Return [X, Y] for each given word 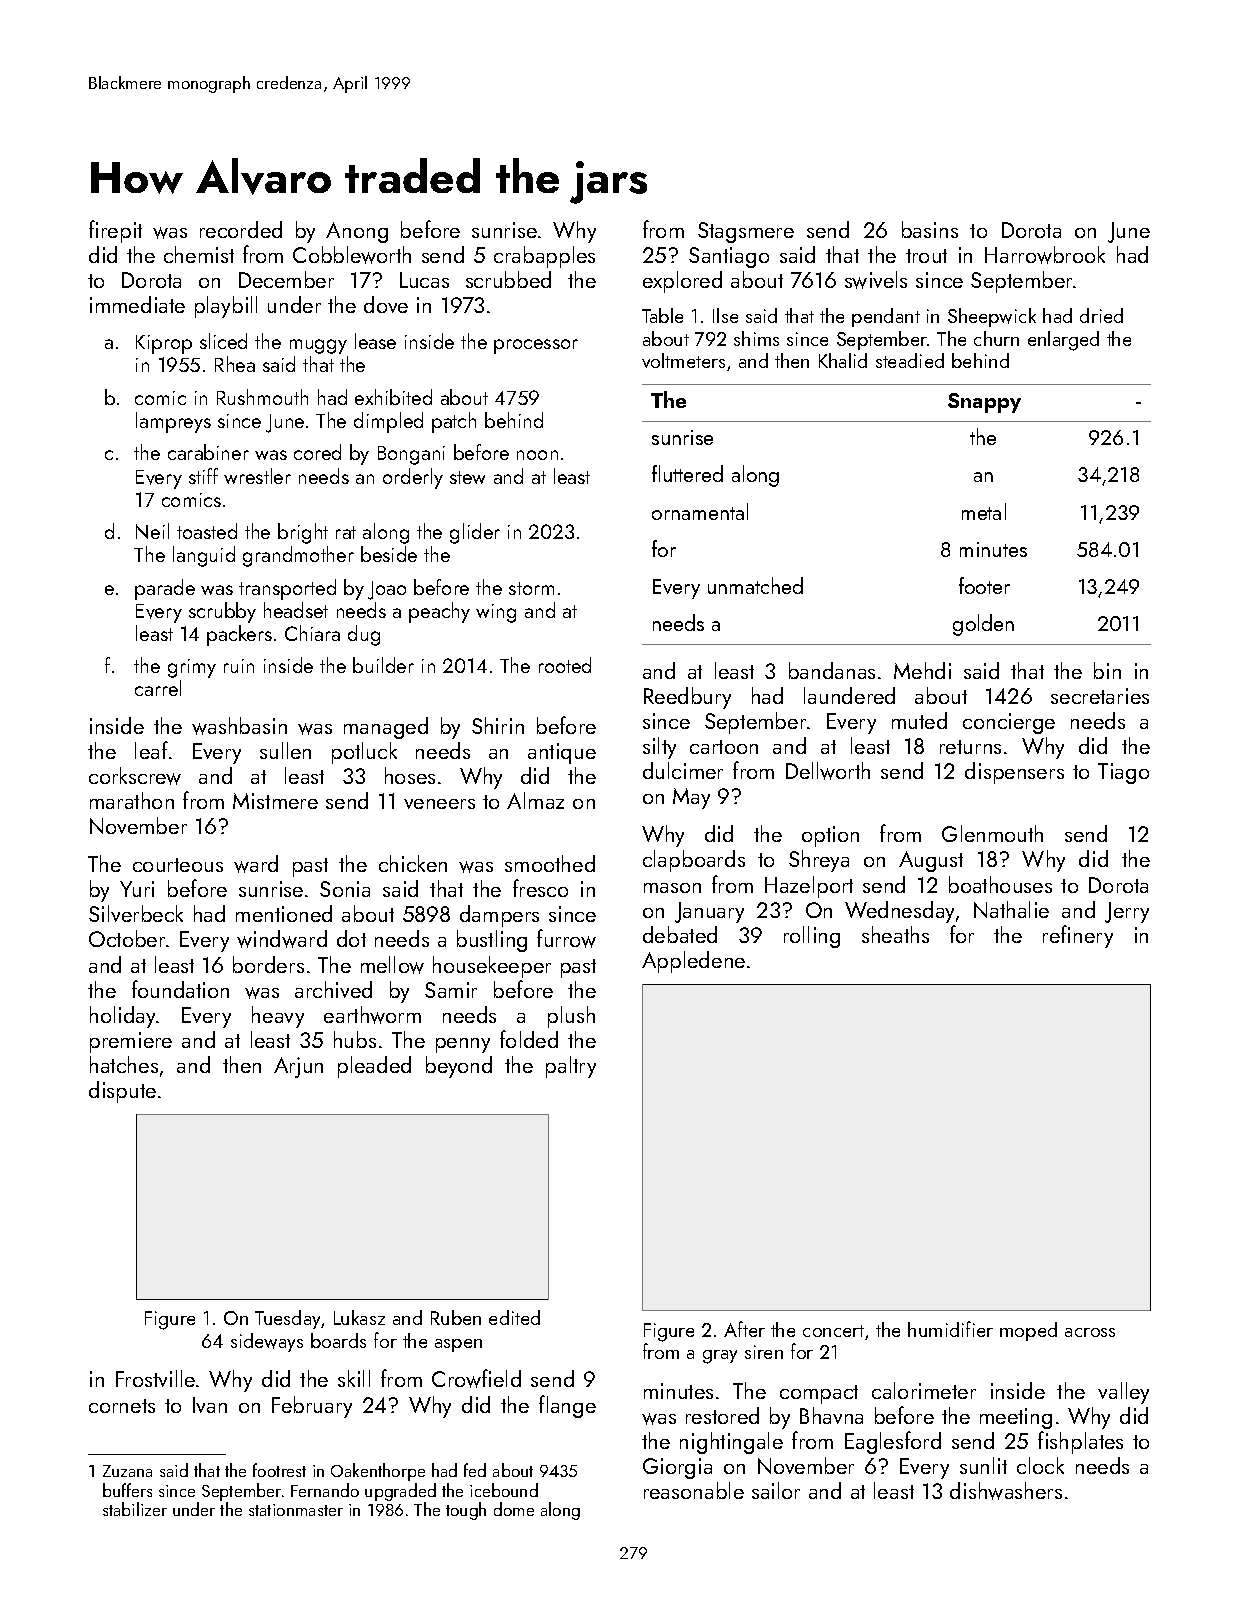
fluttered [687, 473]
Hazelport [809, 887]
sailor [776, 1490]
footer [984, 585]
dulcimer [683, 770]
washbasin [239, 726]
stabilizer [135, 1509]
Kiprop [164, 344]
